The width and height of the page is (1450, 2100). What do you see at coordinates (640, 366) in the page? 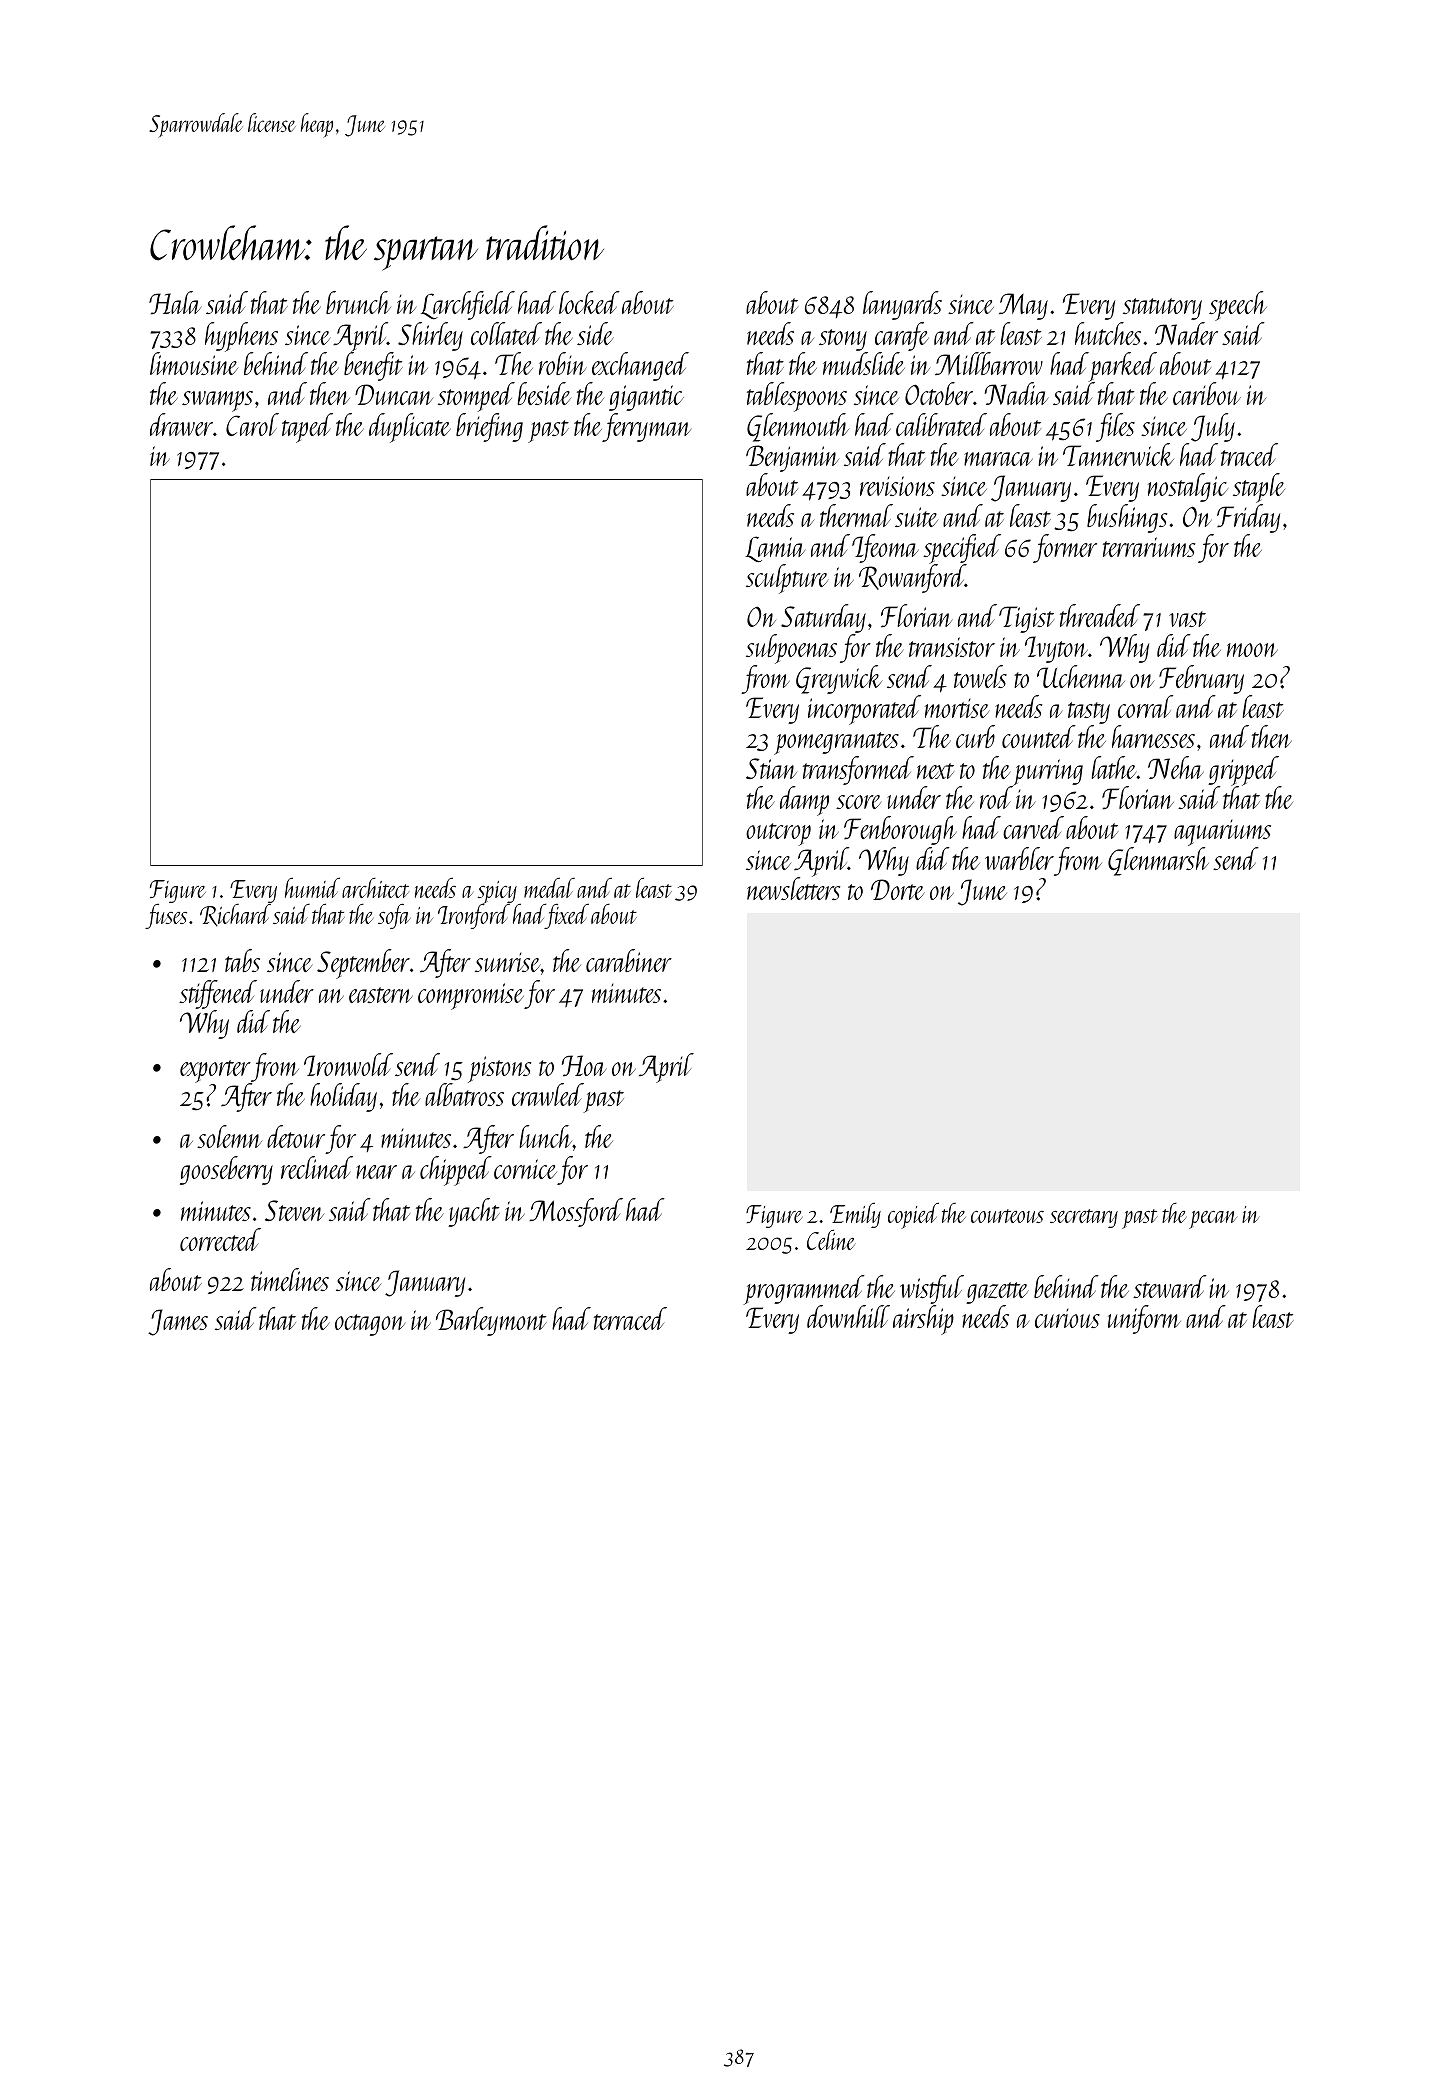
I see `exchanged` at bounding box center [640, 366].
